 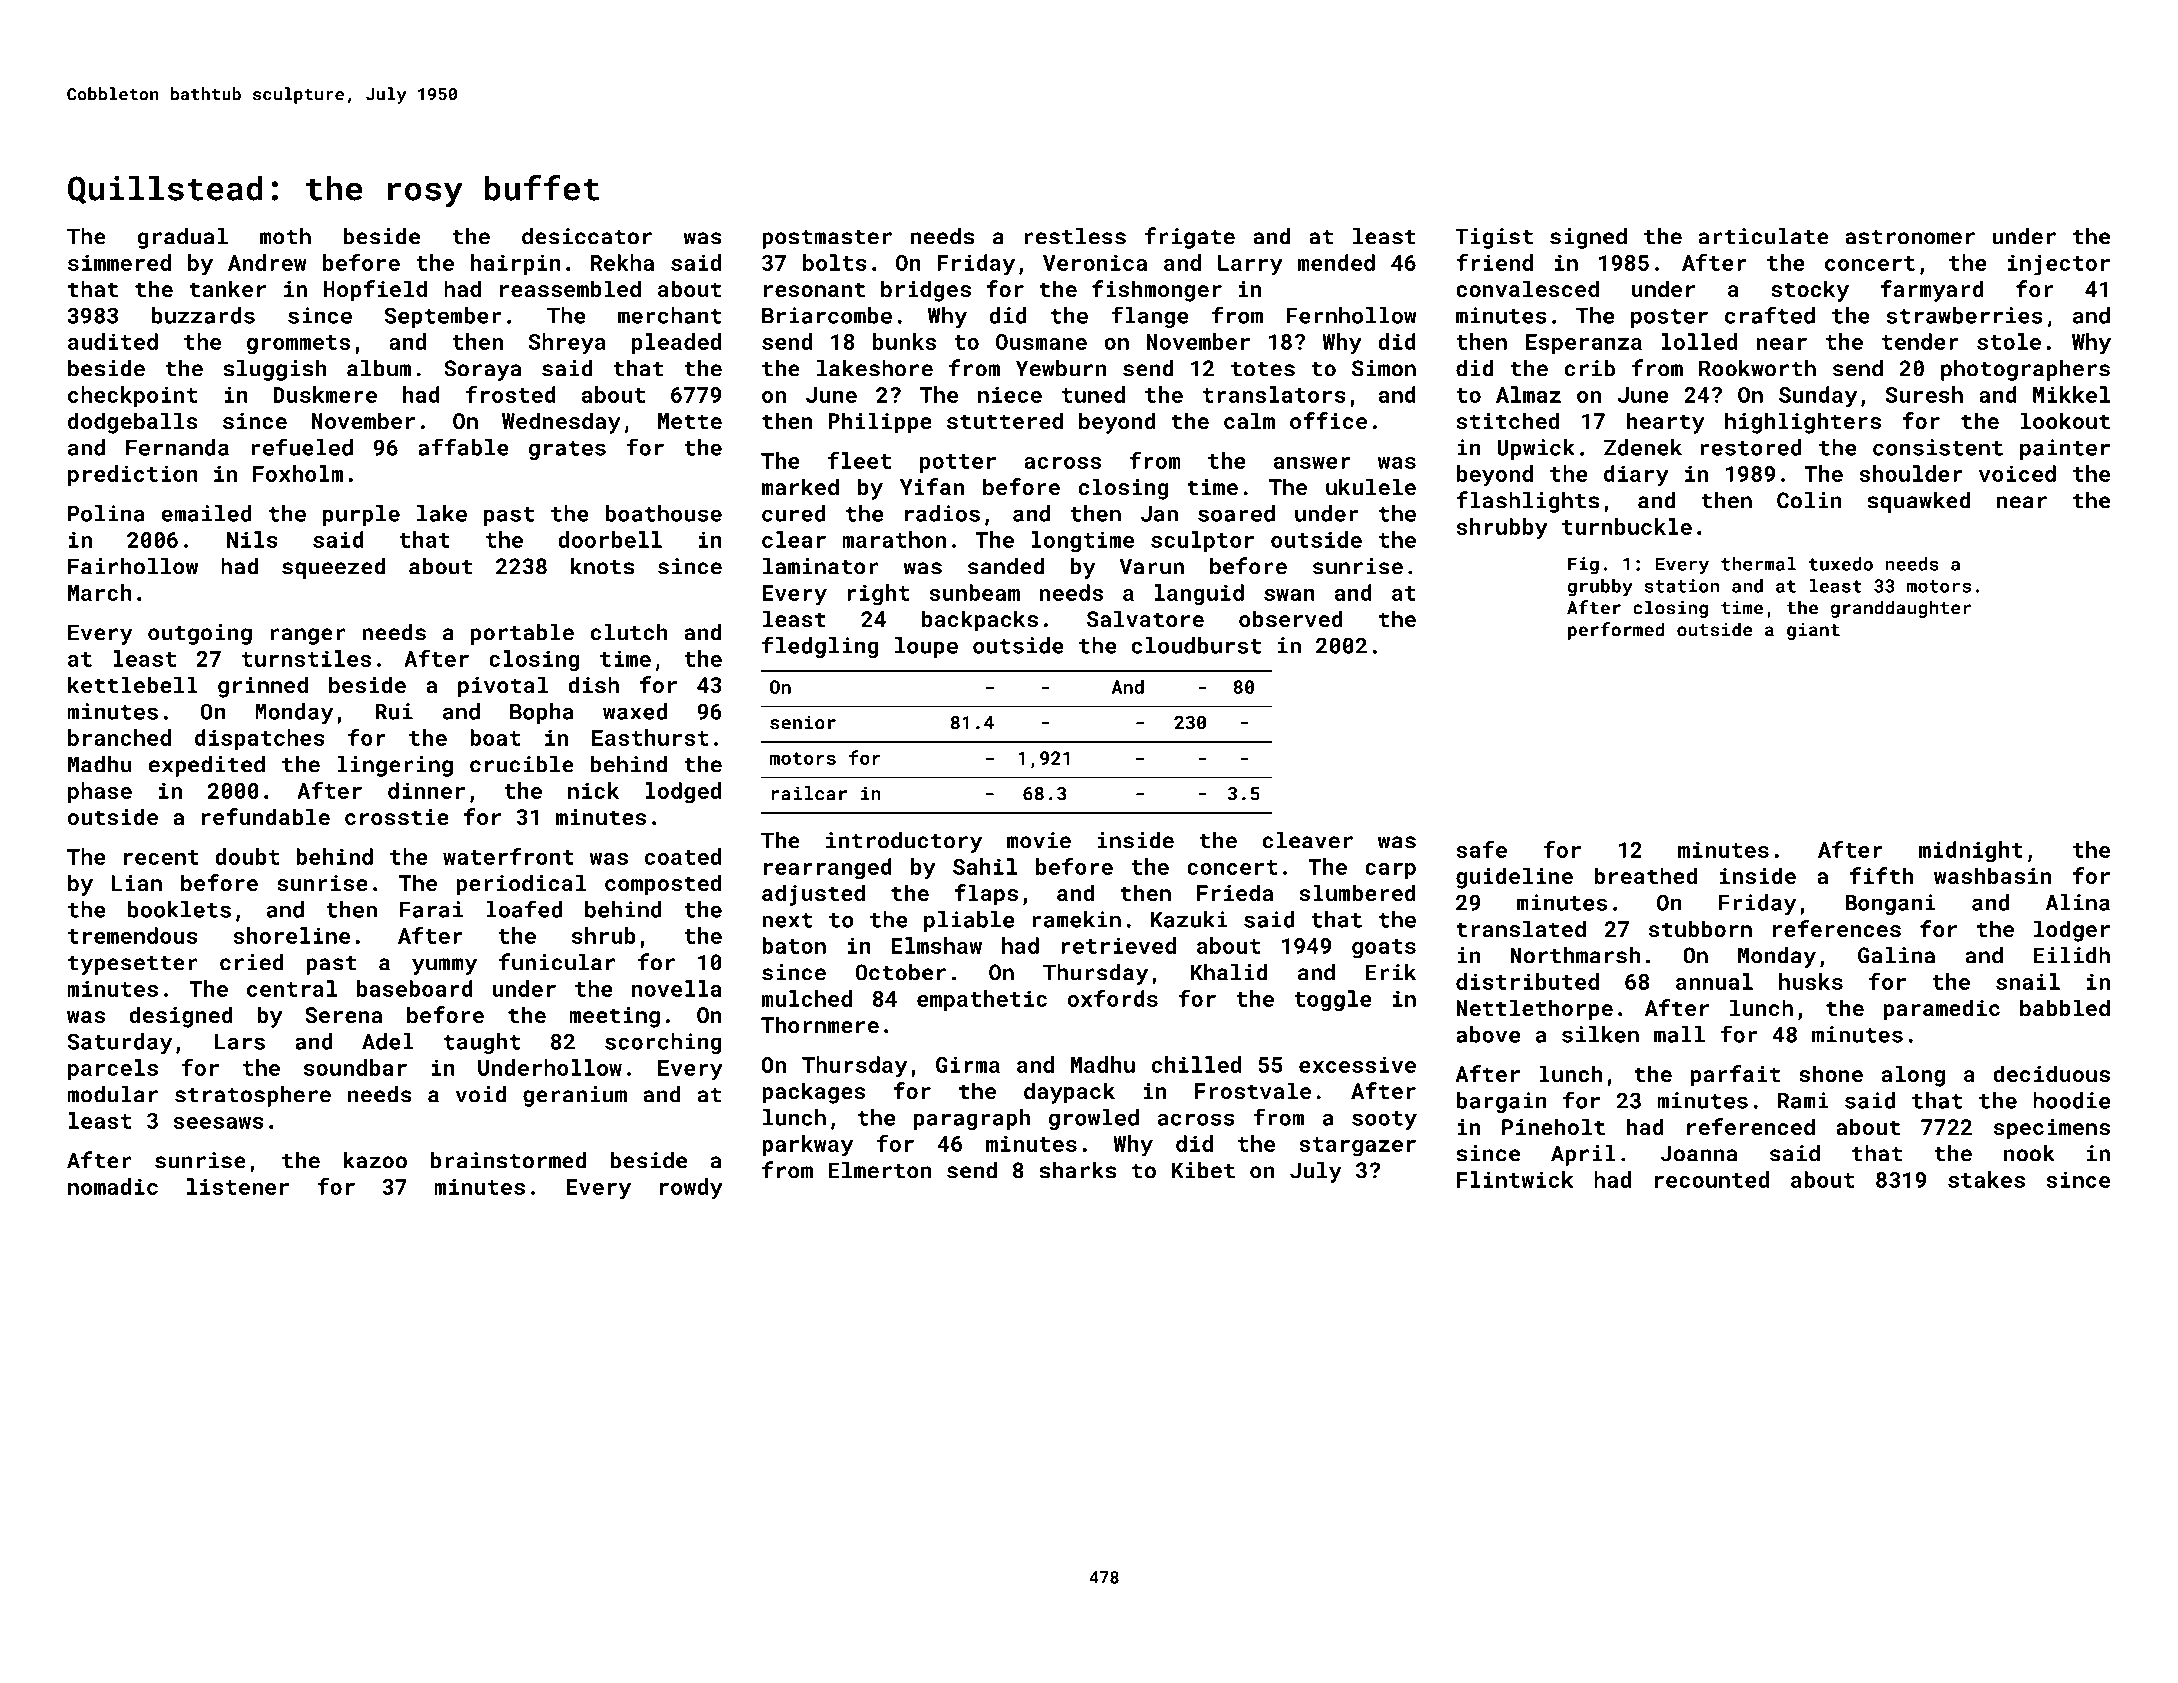 What do you see at coordinates (809, 793) in the screenshot?
I see `railcar` at bounding box center [809, 793].
